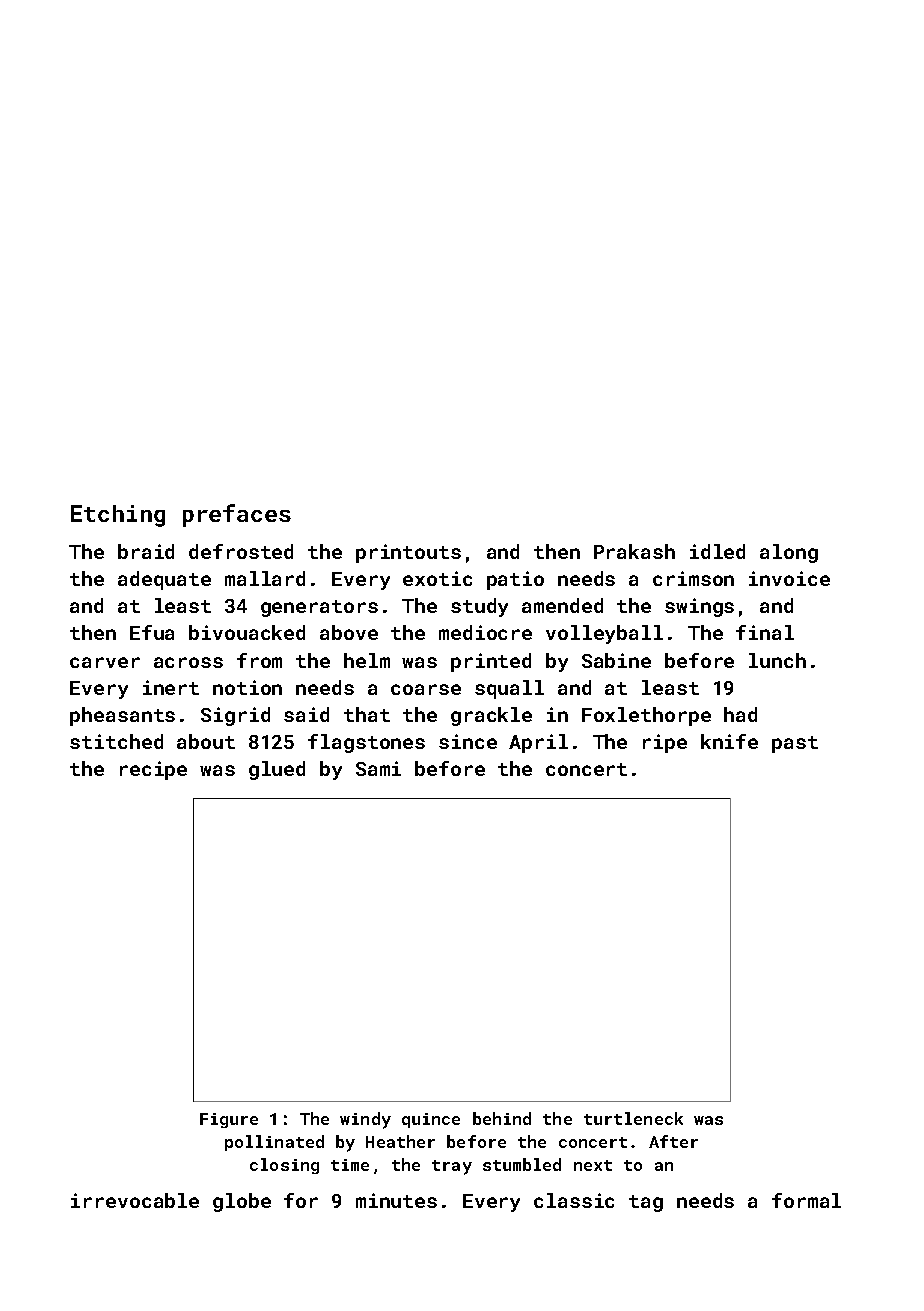  I want to click on invoice, so click(789, 578).
